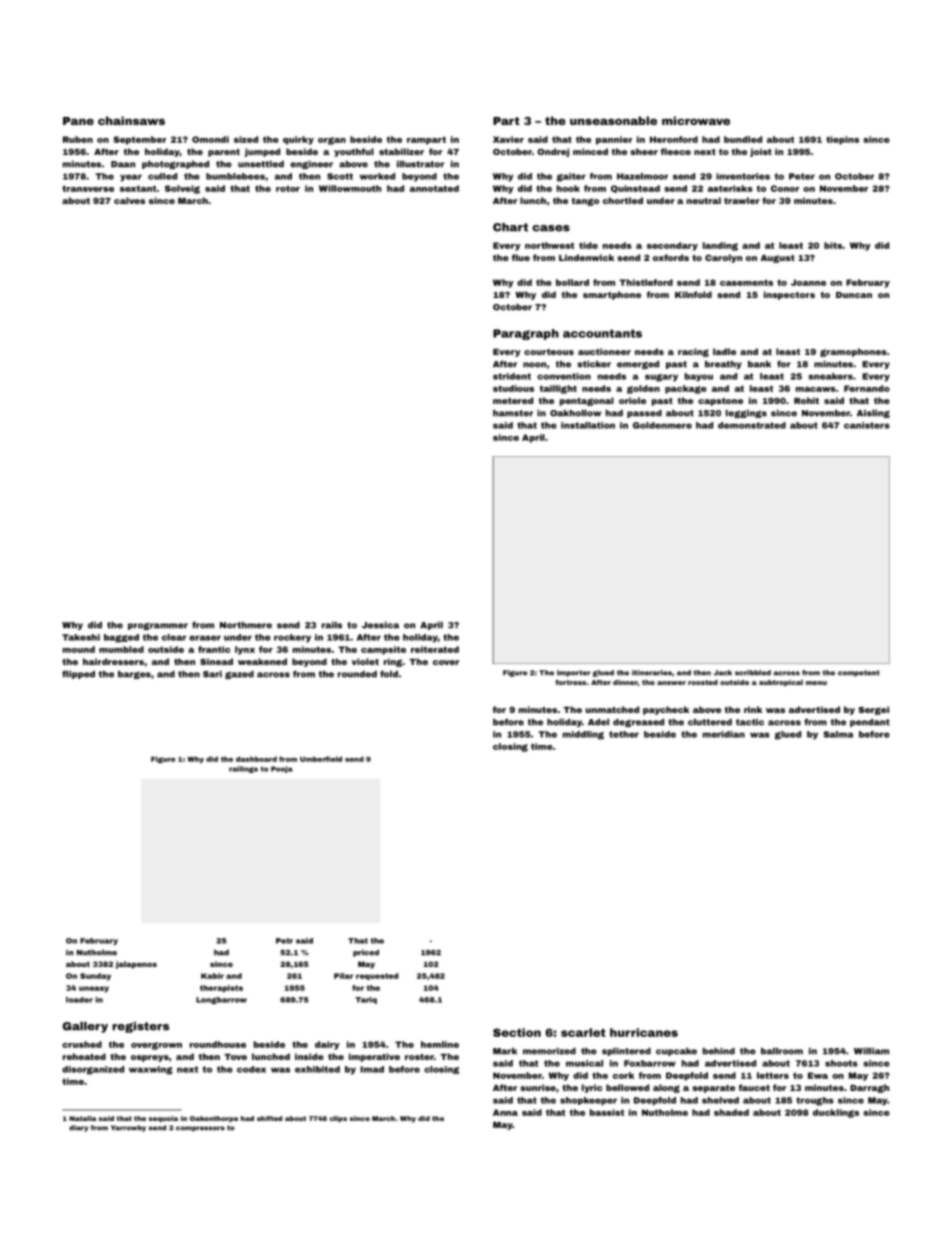  What do you see at coordinates (284, 941) in the screenshot?
I see `Petr` at bounding box center [284, 941].
